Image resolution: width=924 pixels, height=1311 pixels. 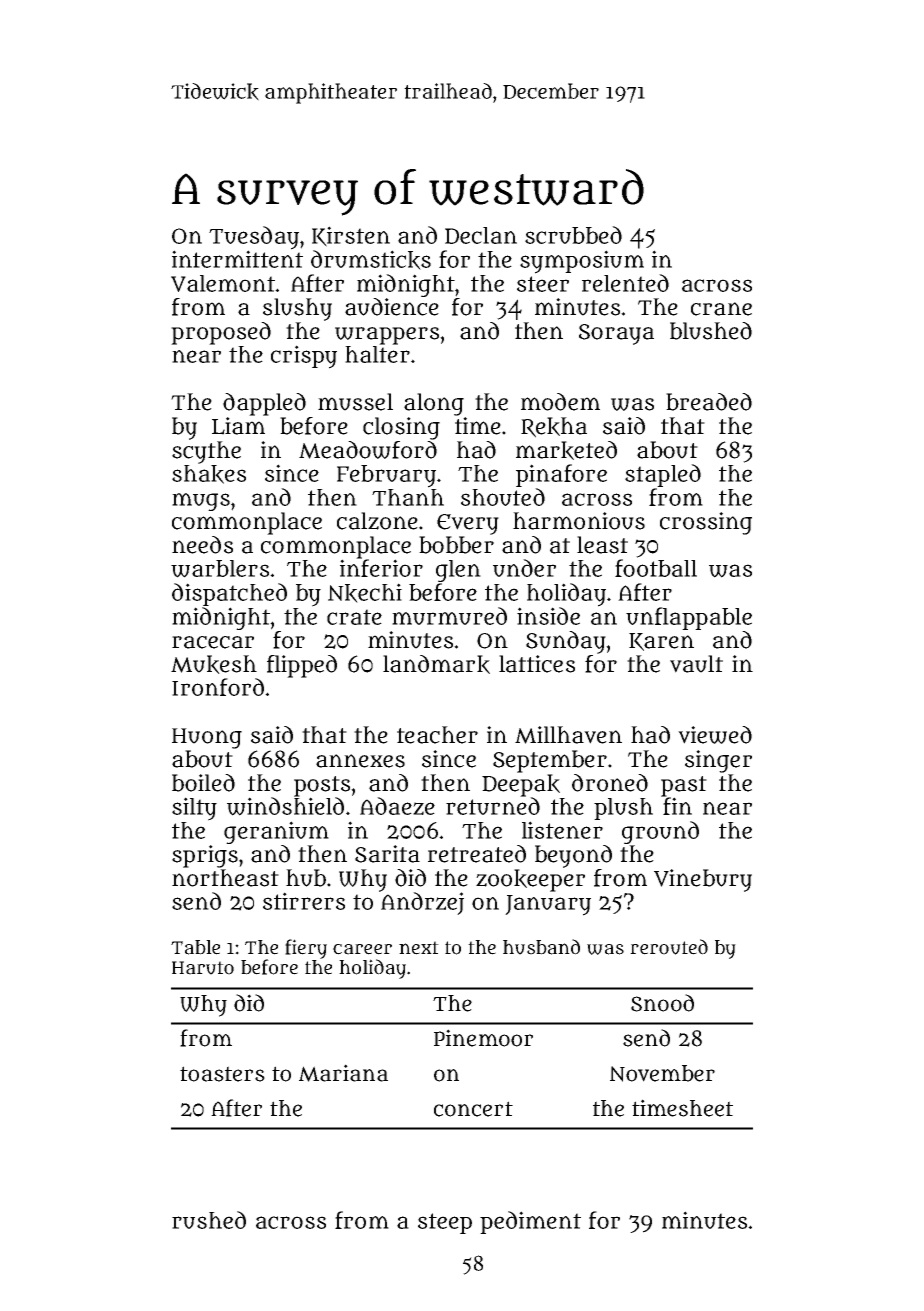 I want to click on intermittent, so click(x=237, y=259).
